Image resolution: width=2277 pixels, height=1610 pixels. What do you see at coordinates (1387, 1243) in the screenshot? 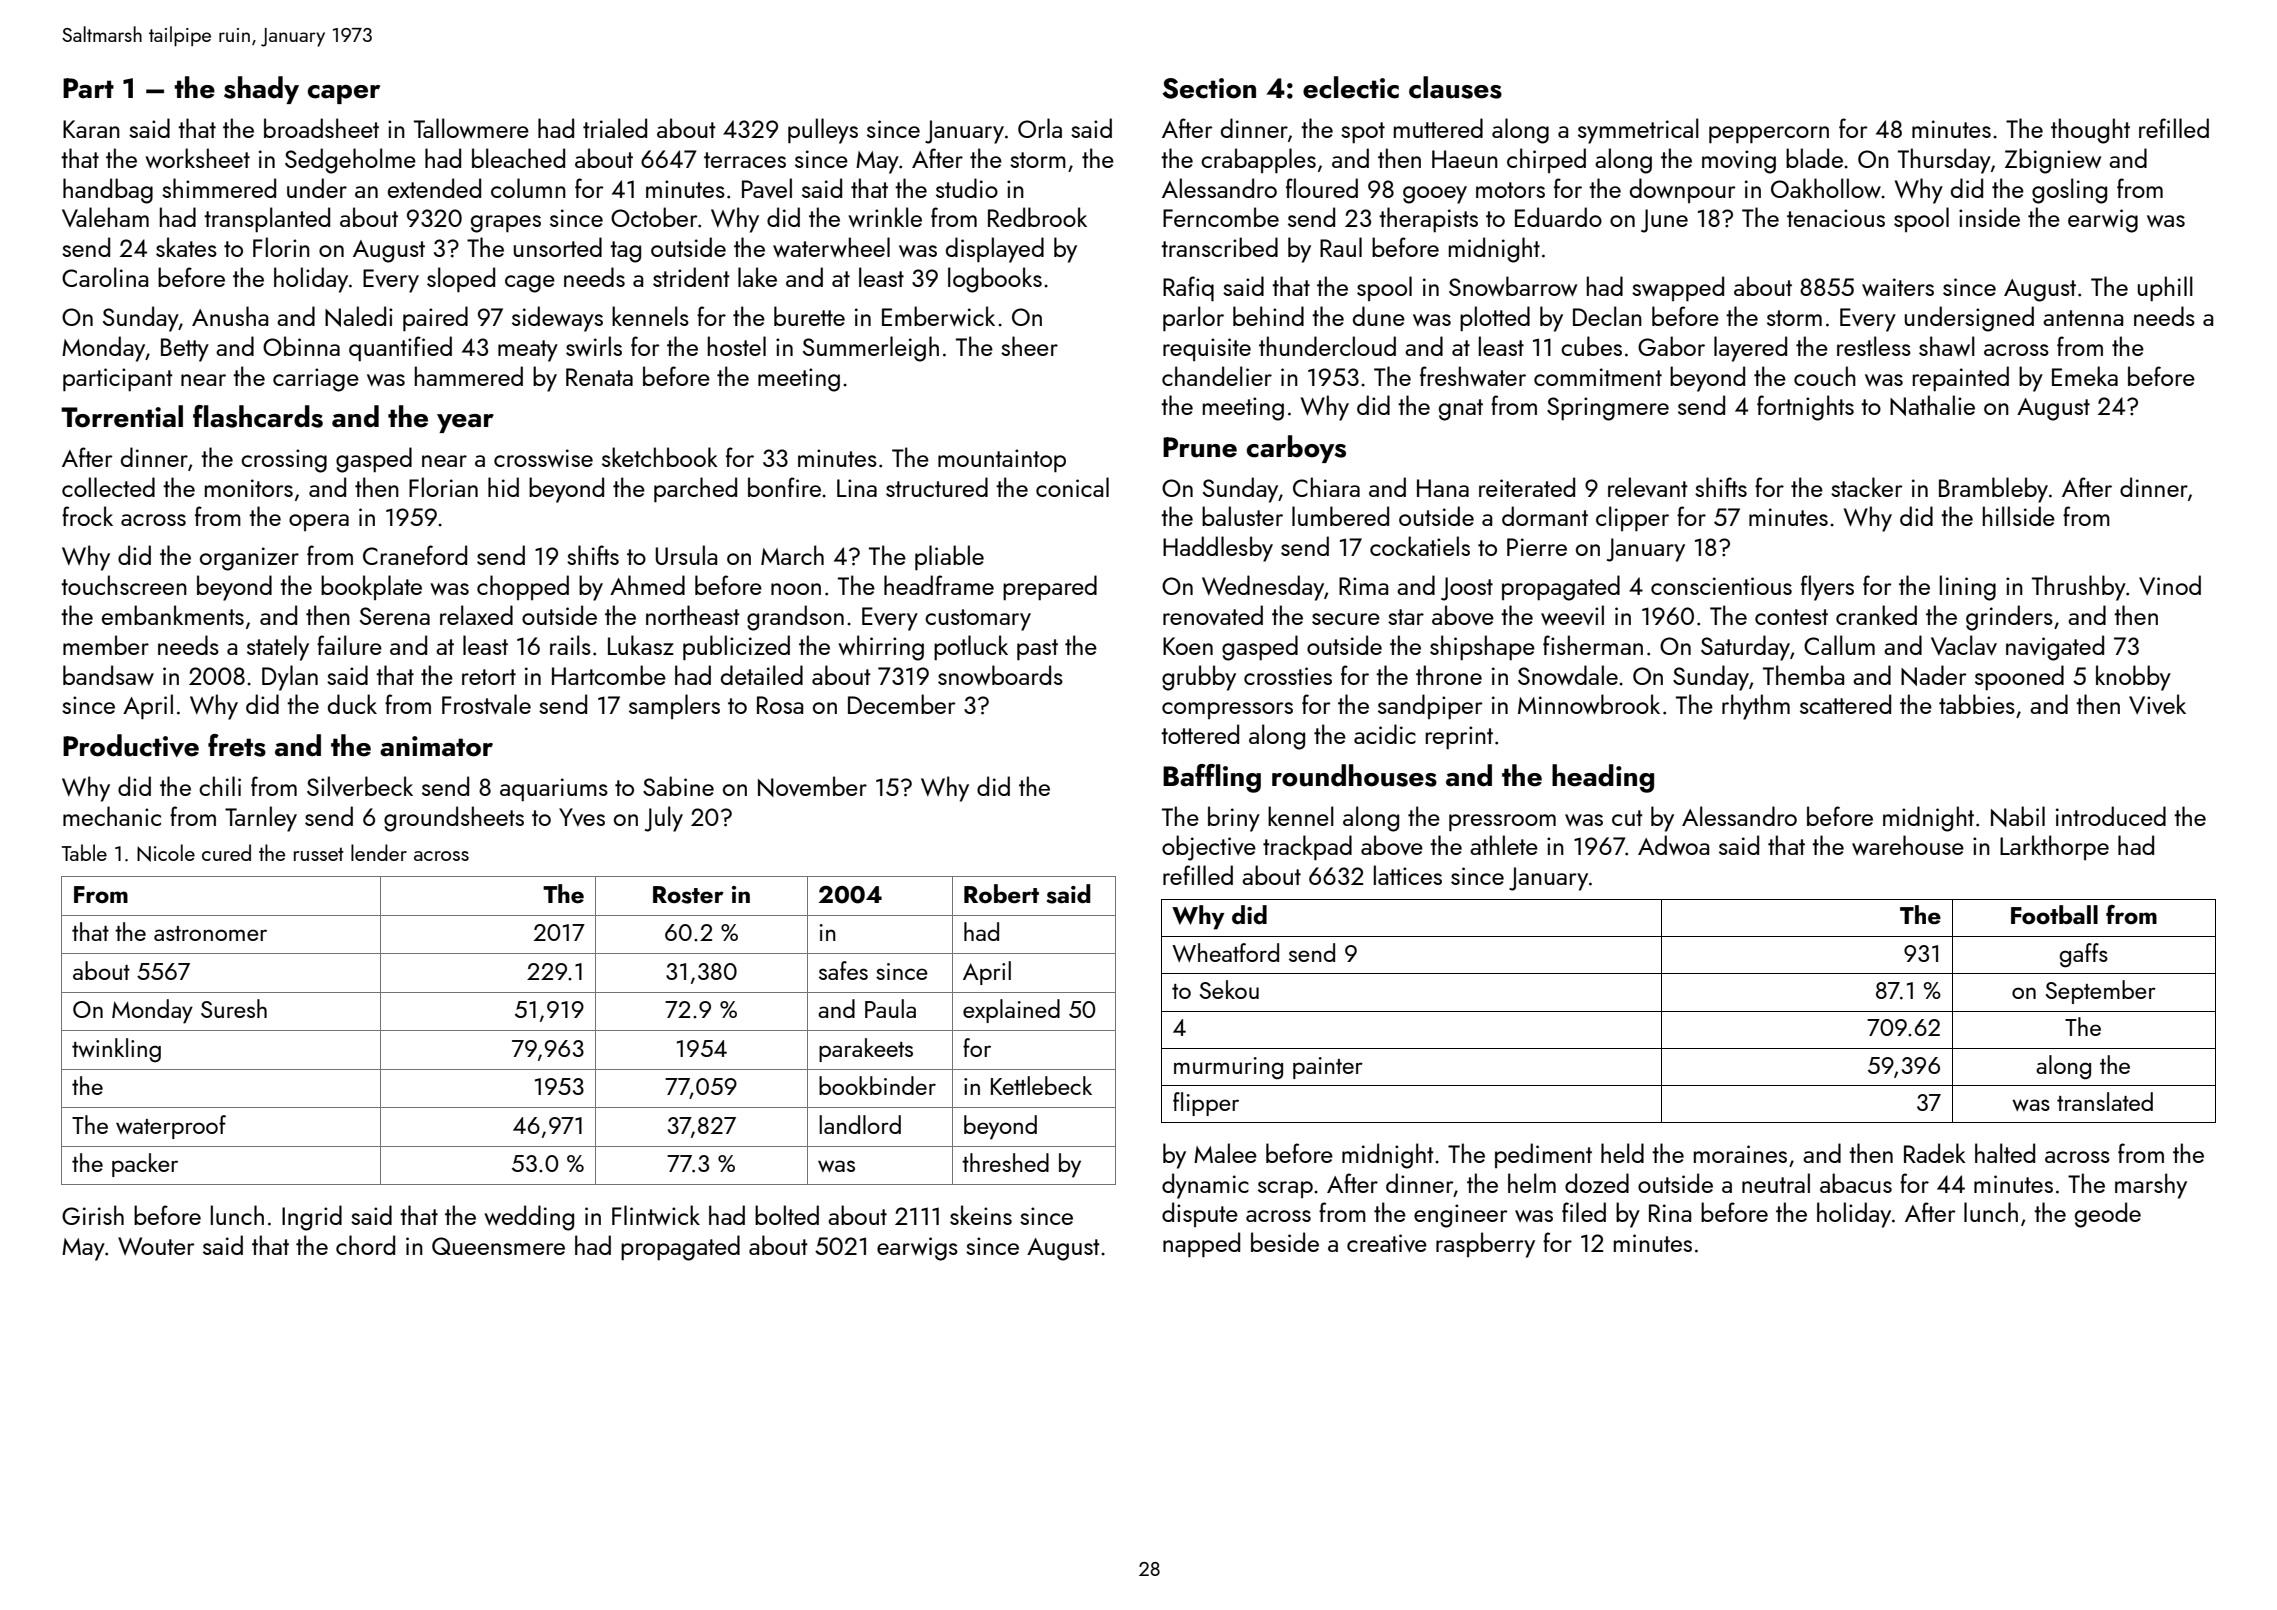
I see `creative` at bounding box center [1387, 1243].
